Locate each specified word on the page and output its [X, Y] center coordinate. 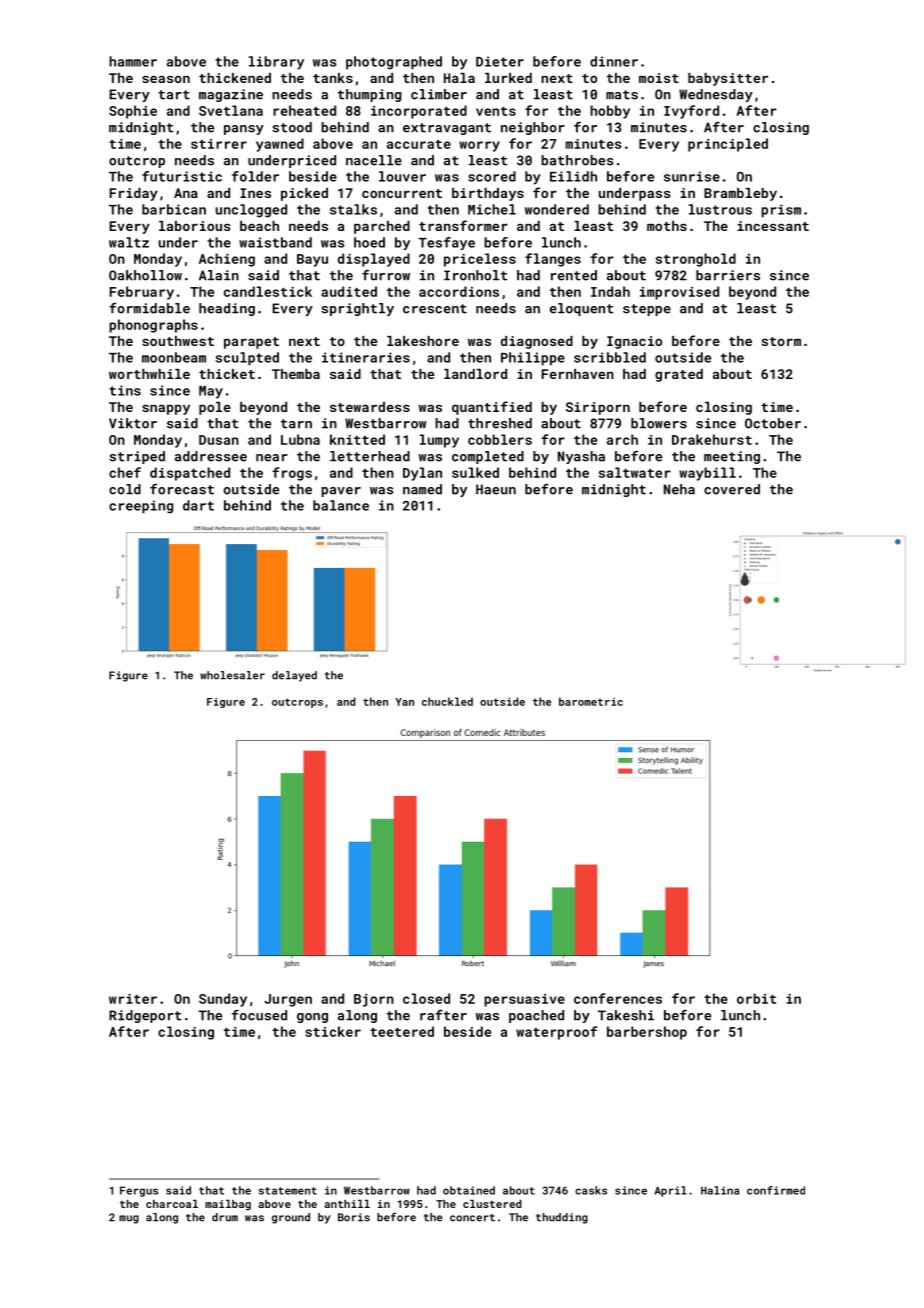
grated [679, 375]
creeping [141, 507]
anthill [347, 1203]
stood [292, 127]
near [272, 458]
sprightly [357, 309]
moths [667, 226]
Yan [404, 702]
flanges [553, 260]
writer [133, 999]
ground [291, 1218]
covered [732, 489]
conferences [618, 998]
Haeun [496, 489]
